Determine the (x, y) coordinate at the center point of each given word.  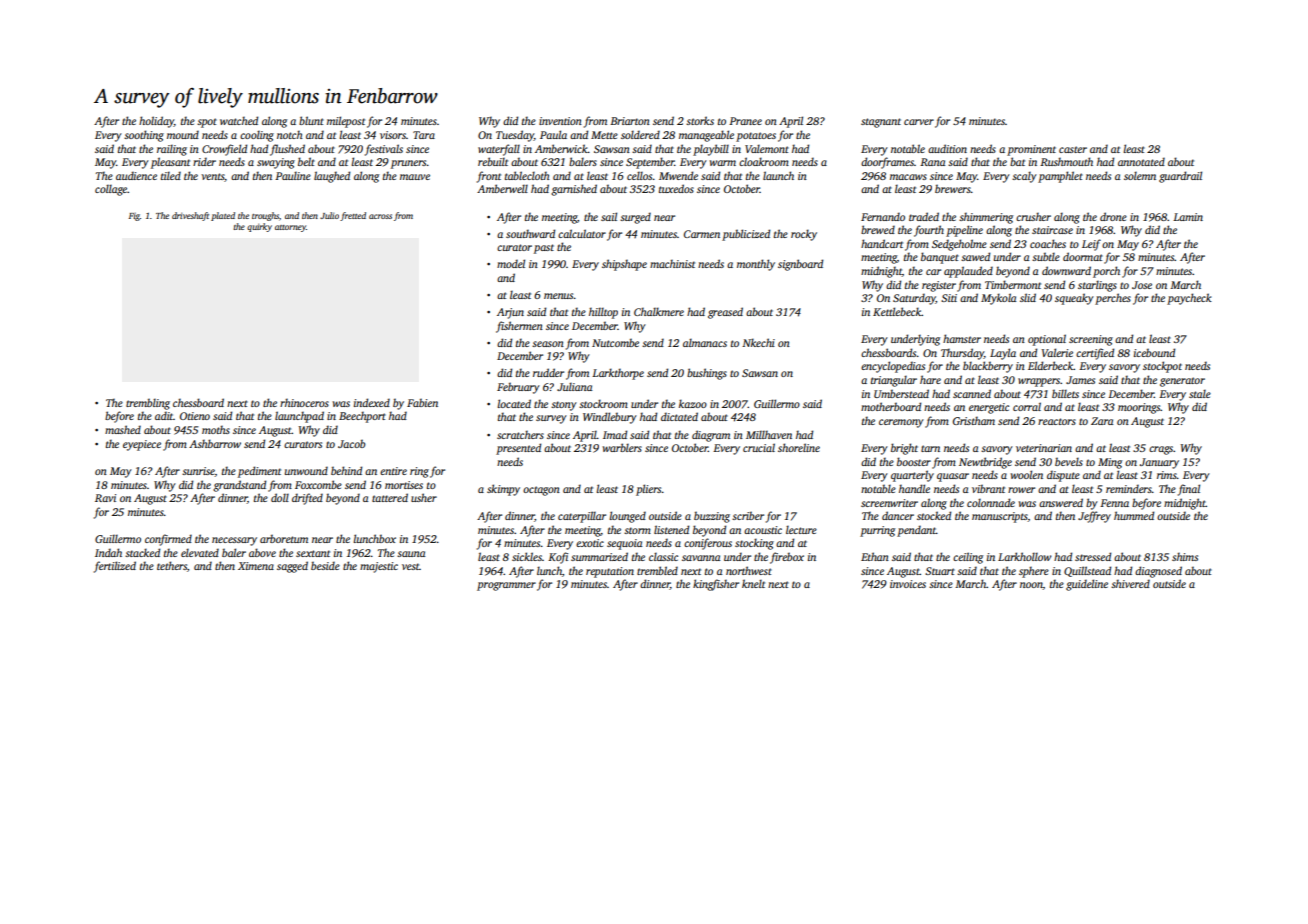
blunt (311, 120)
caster (1073, 149)
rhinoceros (304, 402)
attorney (290, 228)
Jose (1142, 285)
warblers (622, 447)
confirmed (168, 540)
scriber (748, 515)
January (1159, 463)
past (544, 249)
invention (560, 121)
